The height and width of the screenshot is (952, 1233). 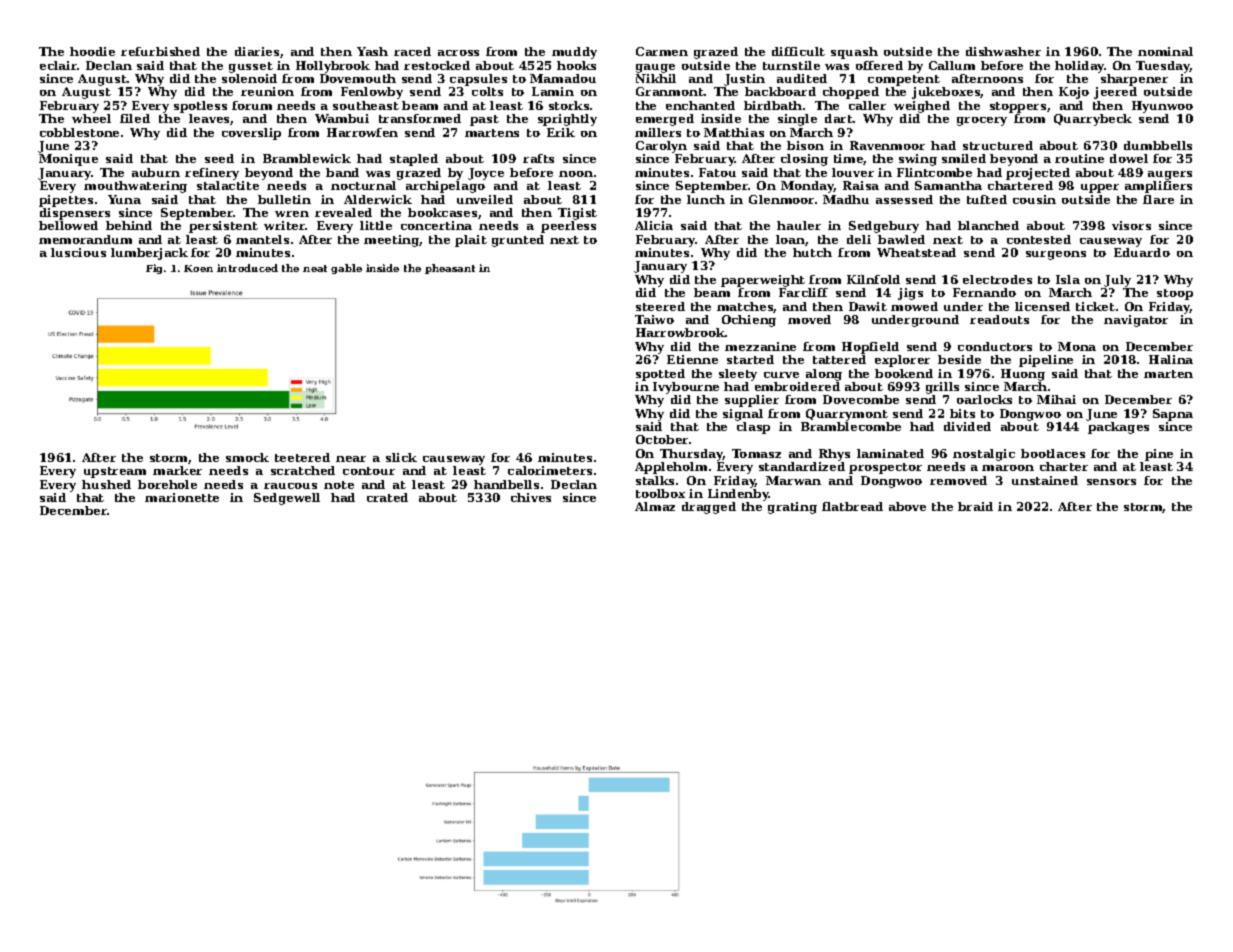 I want to click on calorimeters, so click(x=550, y=470).
